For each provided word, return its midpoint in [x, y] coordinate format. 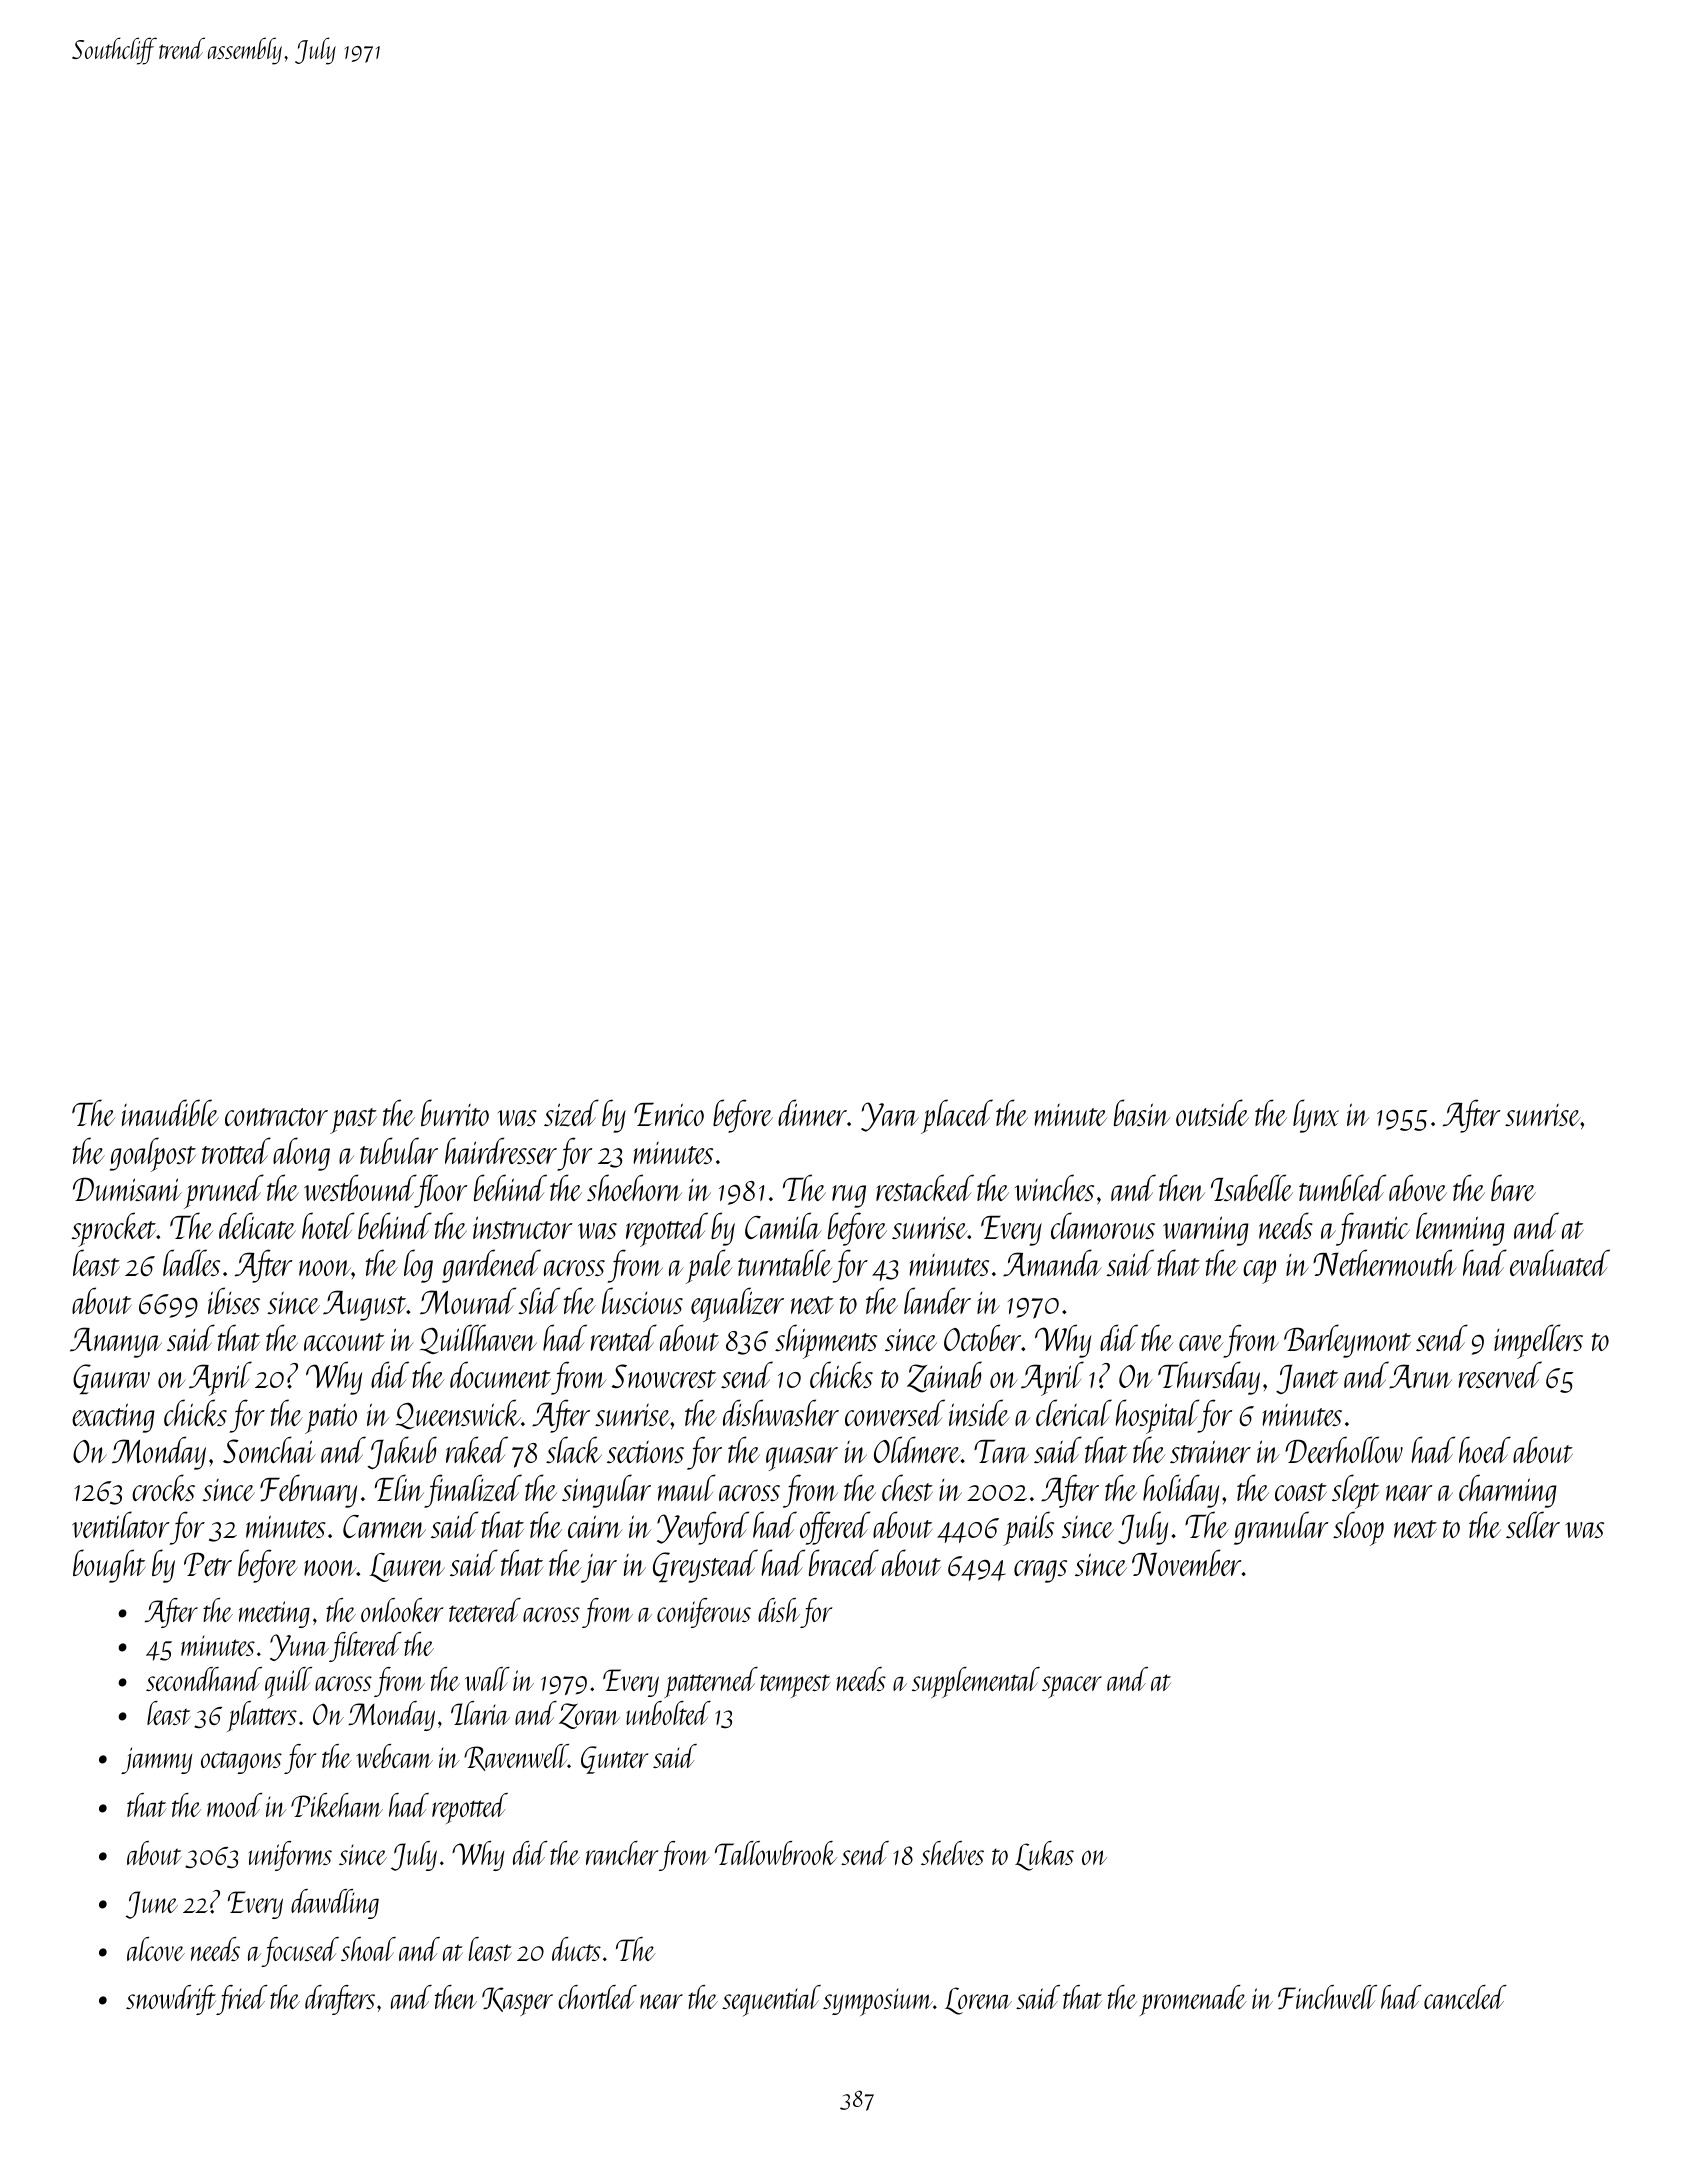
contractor [276, 1117]
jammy [156, 1760]
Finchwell [1327, 1997]
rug [849, 1196]
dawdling [335, 1904]
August [364, 1305]
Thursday [1209, 1378]
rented [624, 1337]
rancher [622, 1853]
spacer [1072, 1687]
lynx [1316, 1116]
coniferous [704, 1613]
